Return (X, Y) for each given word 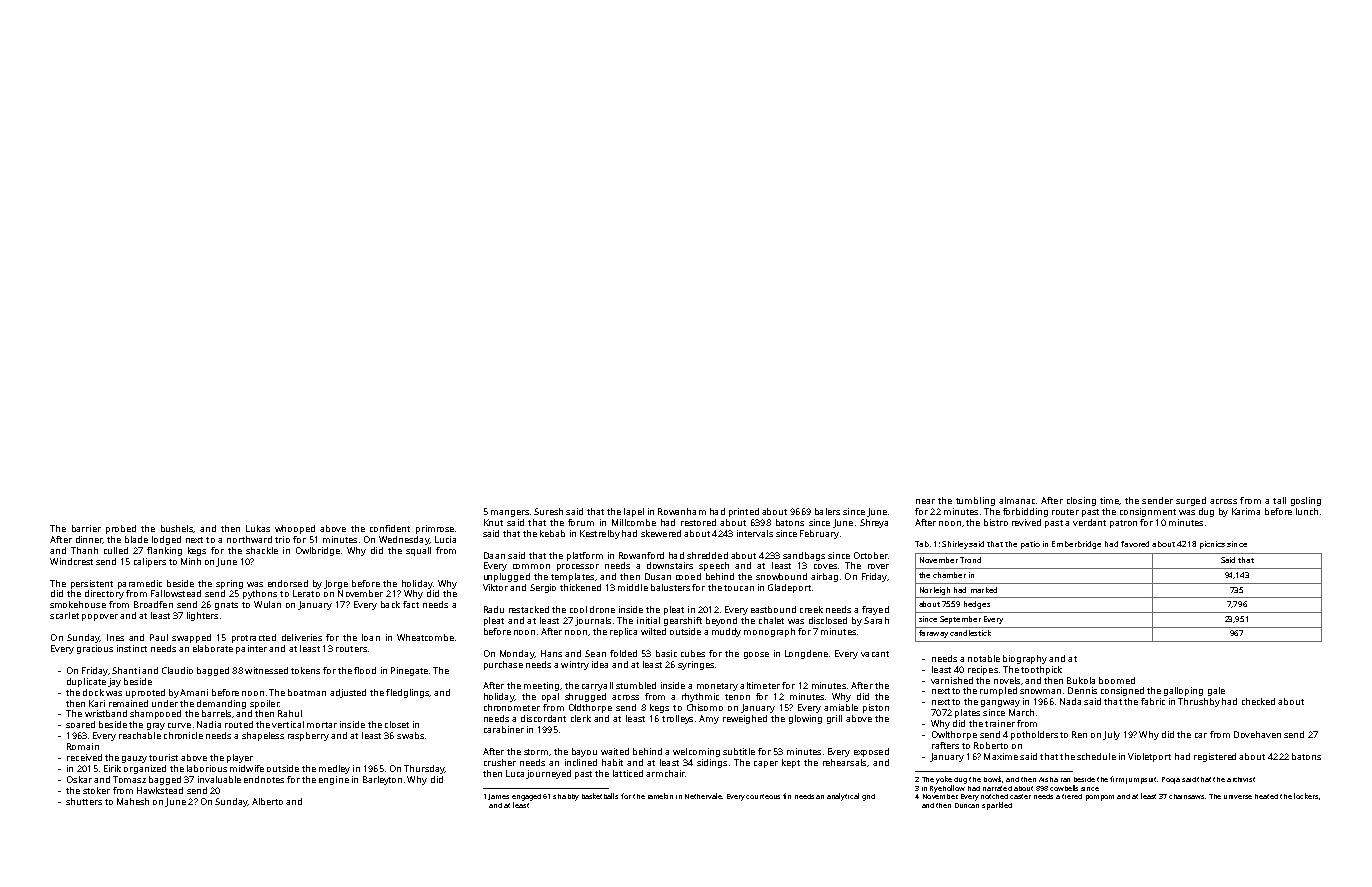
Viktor (495, 587)
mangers (510, 513)
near (925, 501)
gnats (226, 606)
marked (984, 590)
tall (1279, 500)
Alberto (267, 801)
